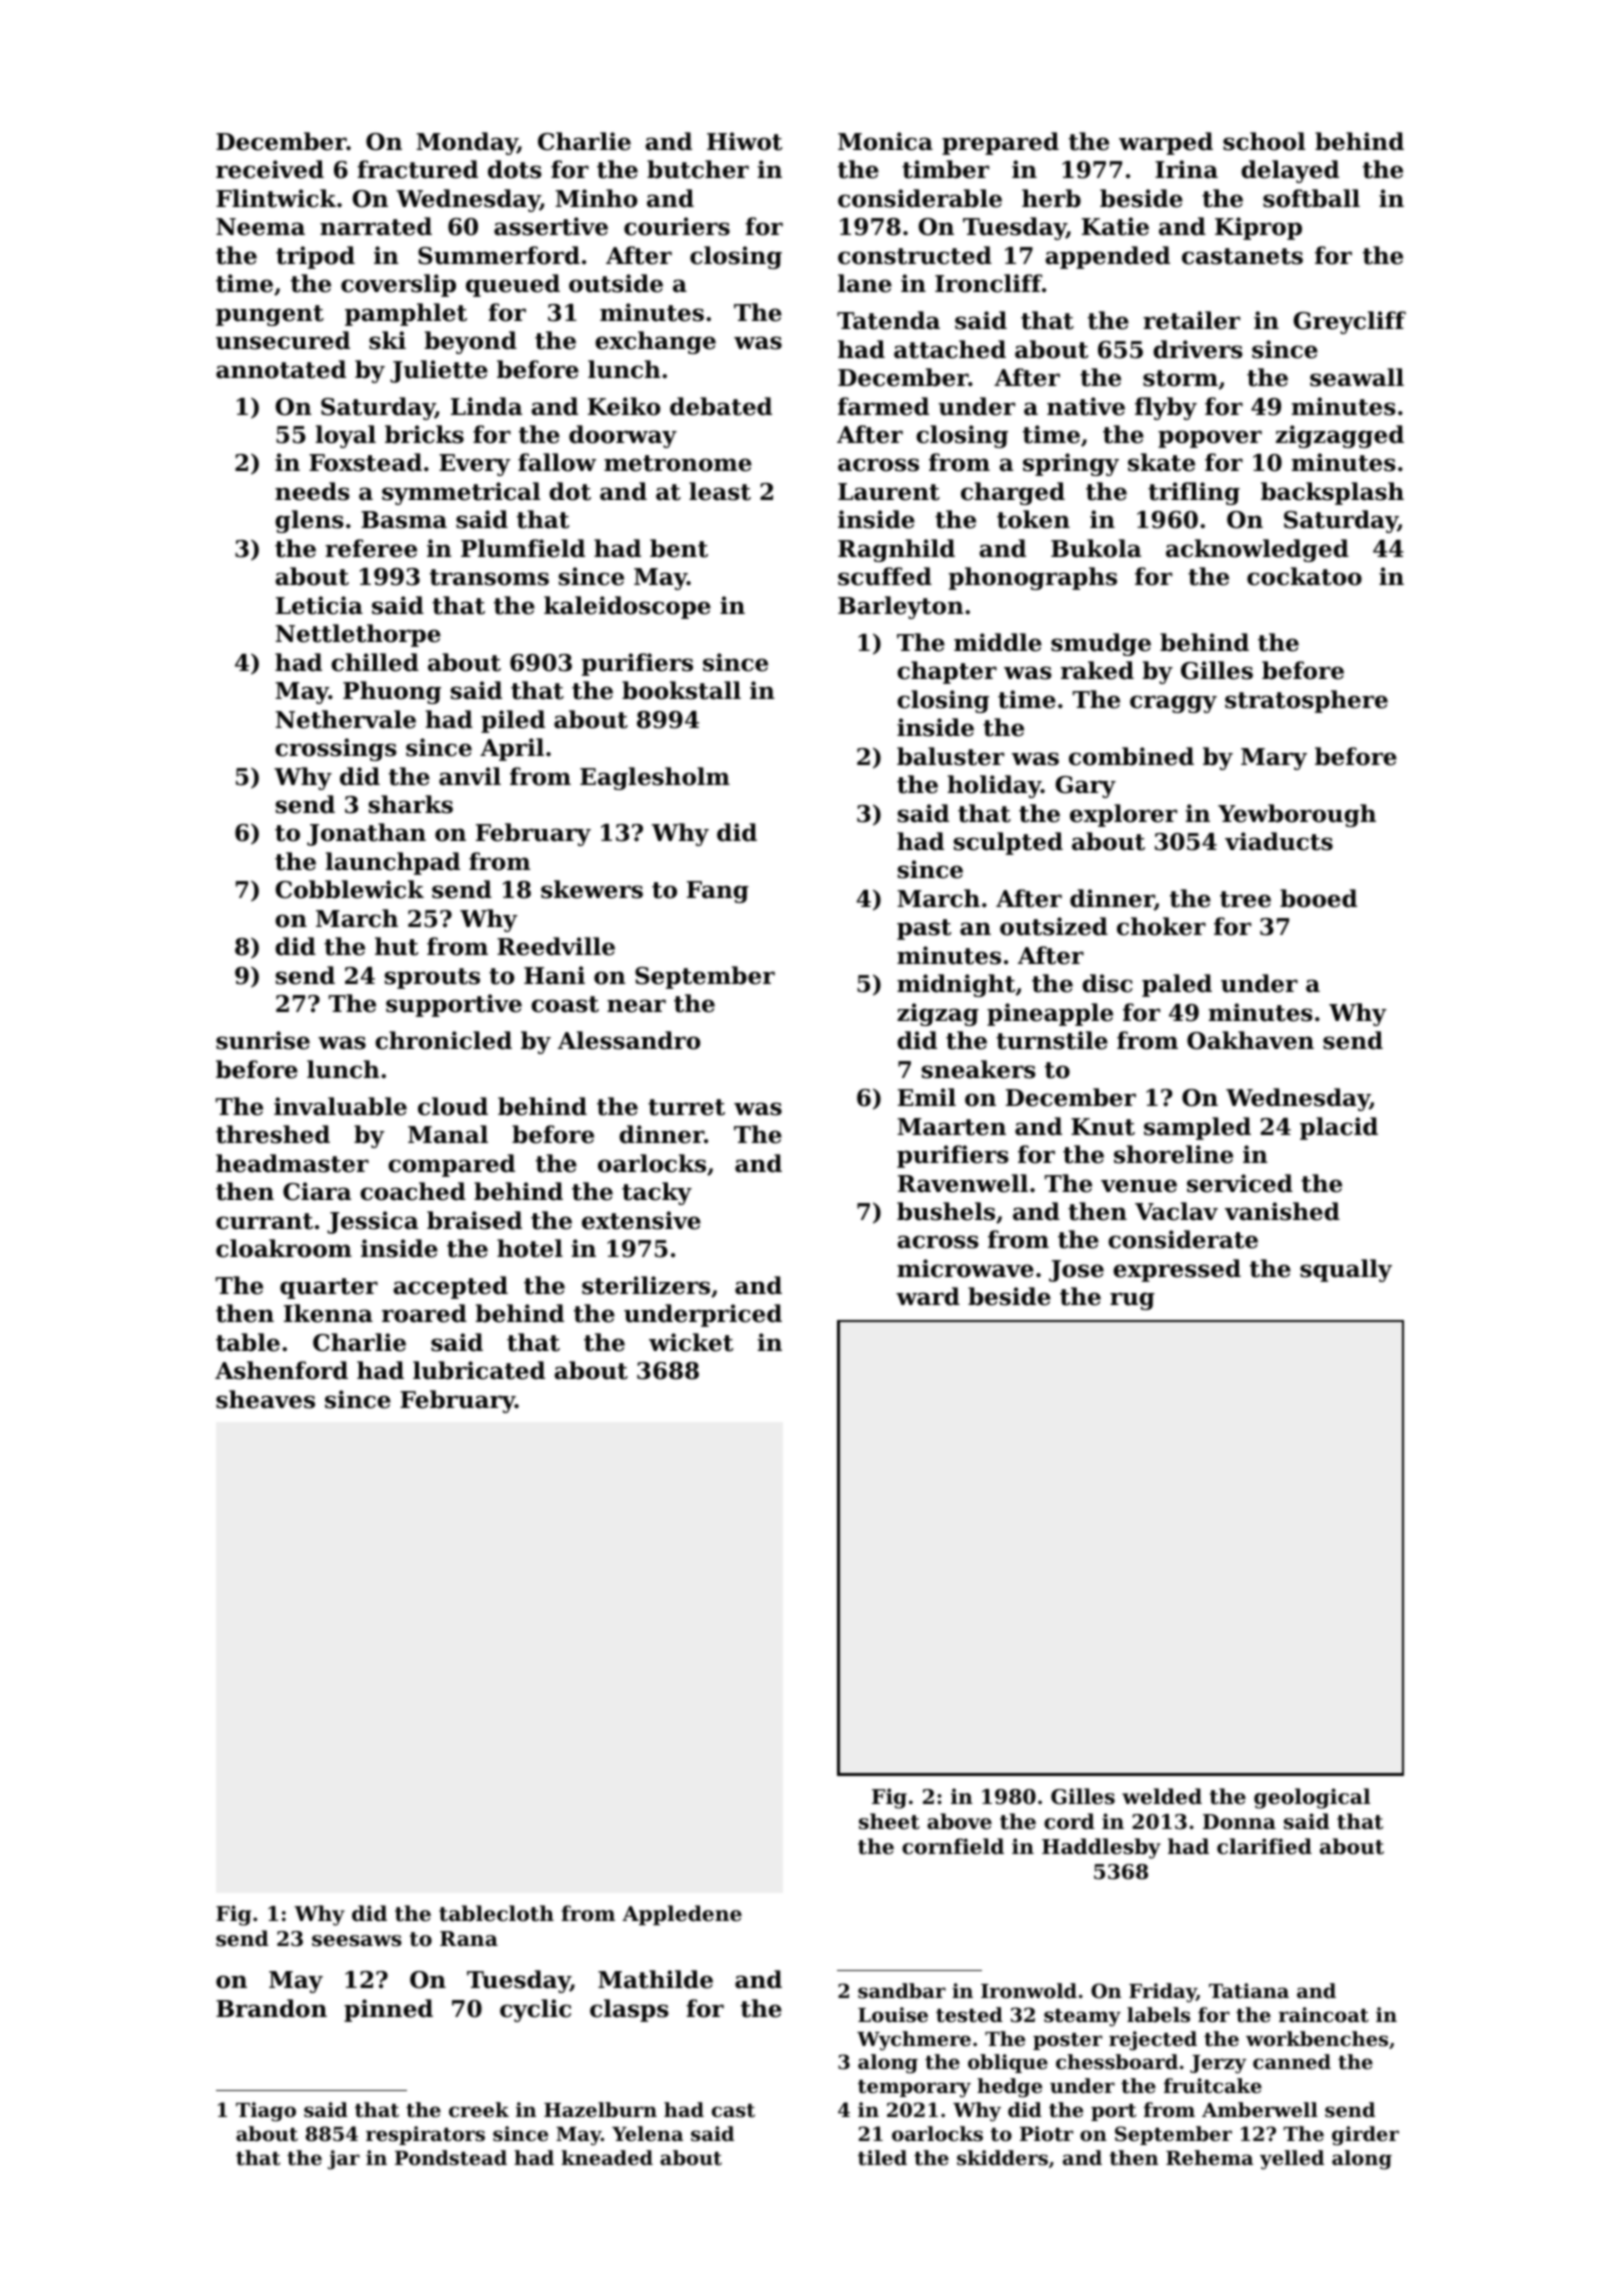 The width and height of the document is (1620, 2292). Describe the element at coordinates (271, 2008) in the document. I see `Brandon` at that location.
